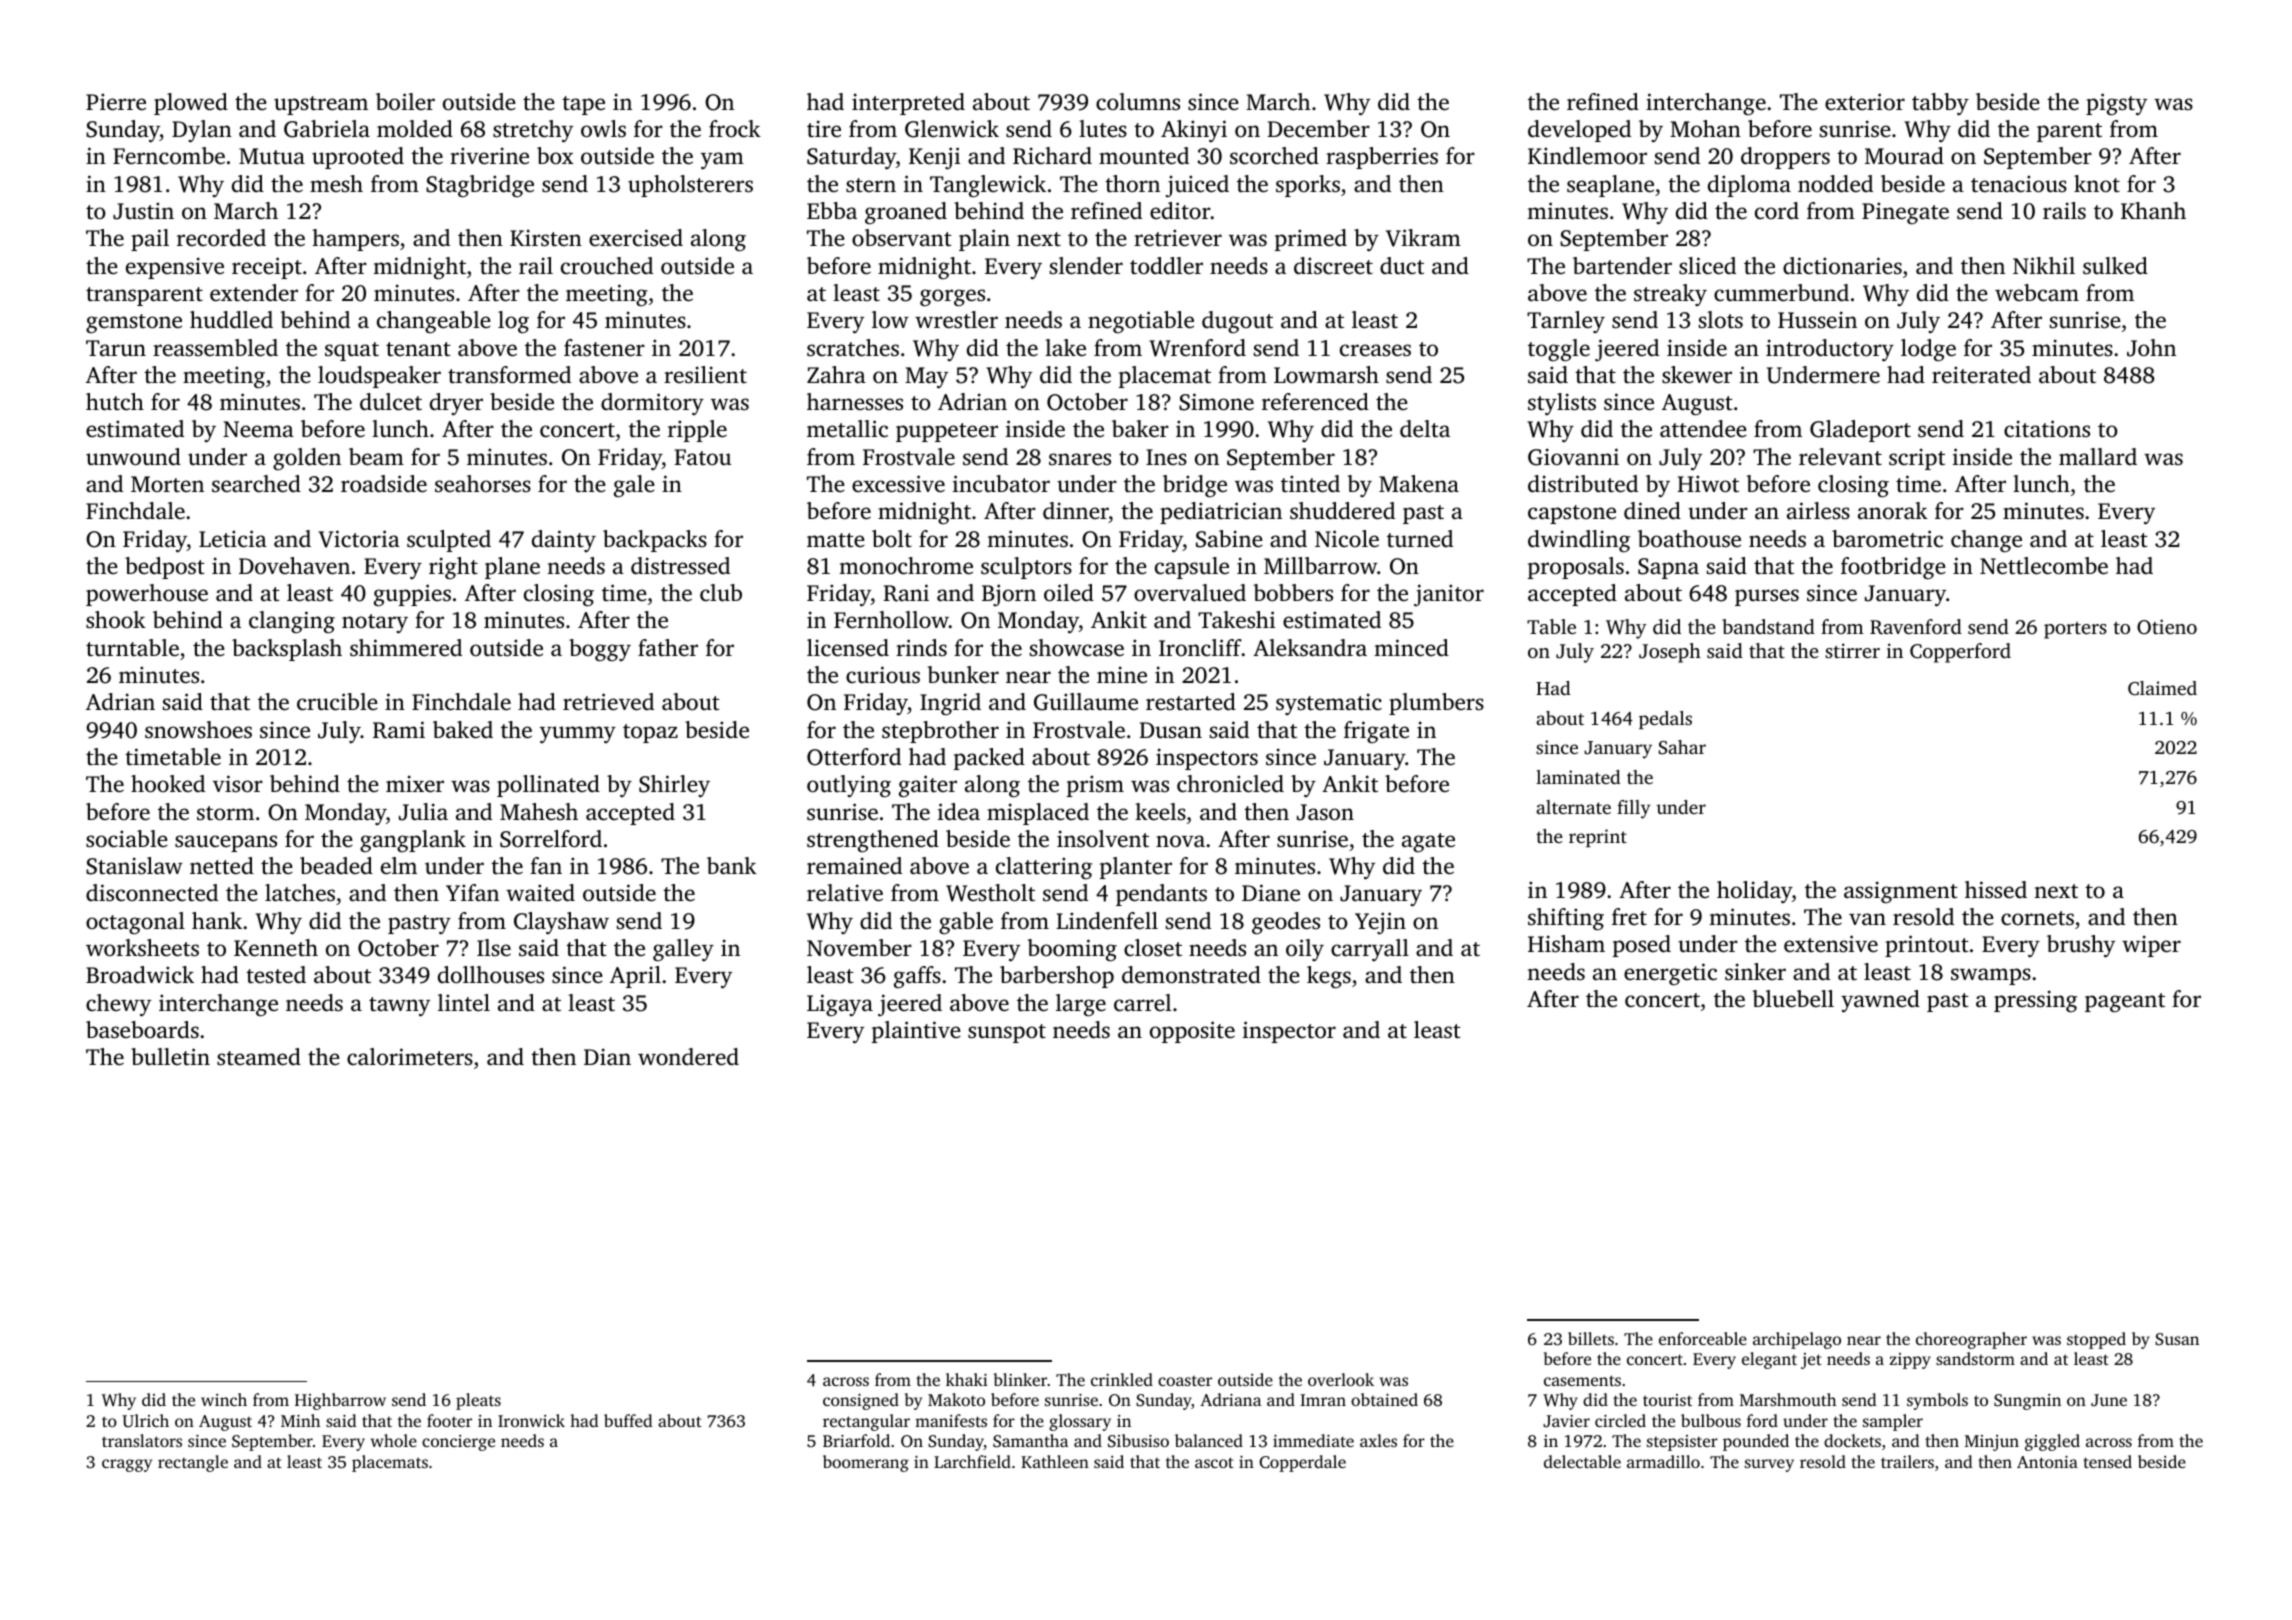  Describe the element at coordinates (1180, 210) in the screenshot. I see `editor` at that location.
